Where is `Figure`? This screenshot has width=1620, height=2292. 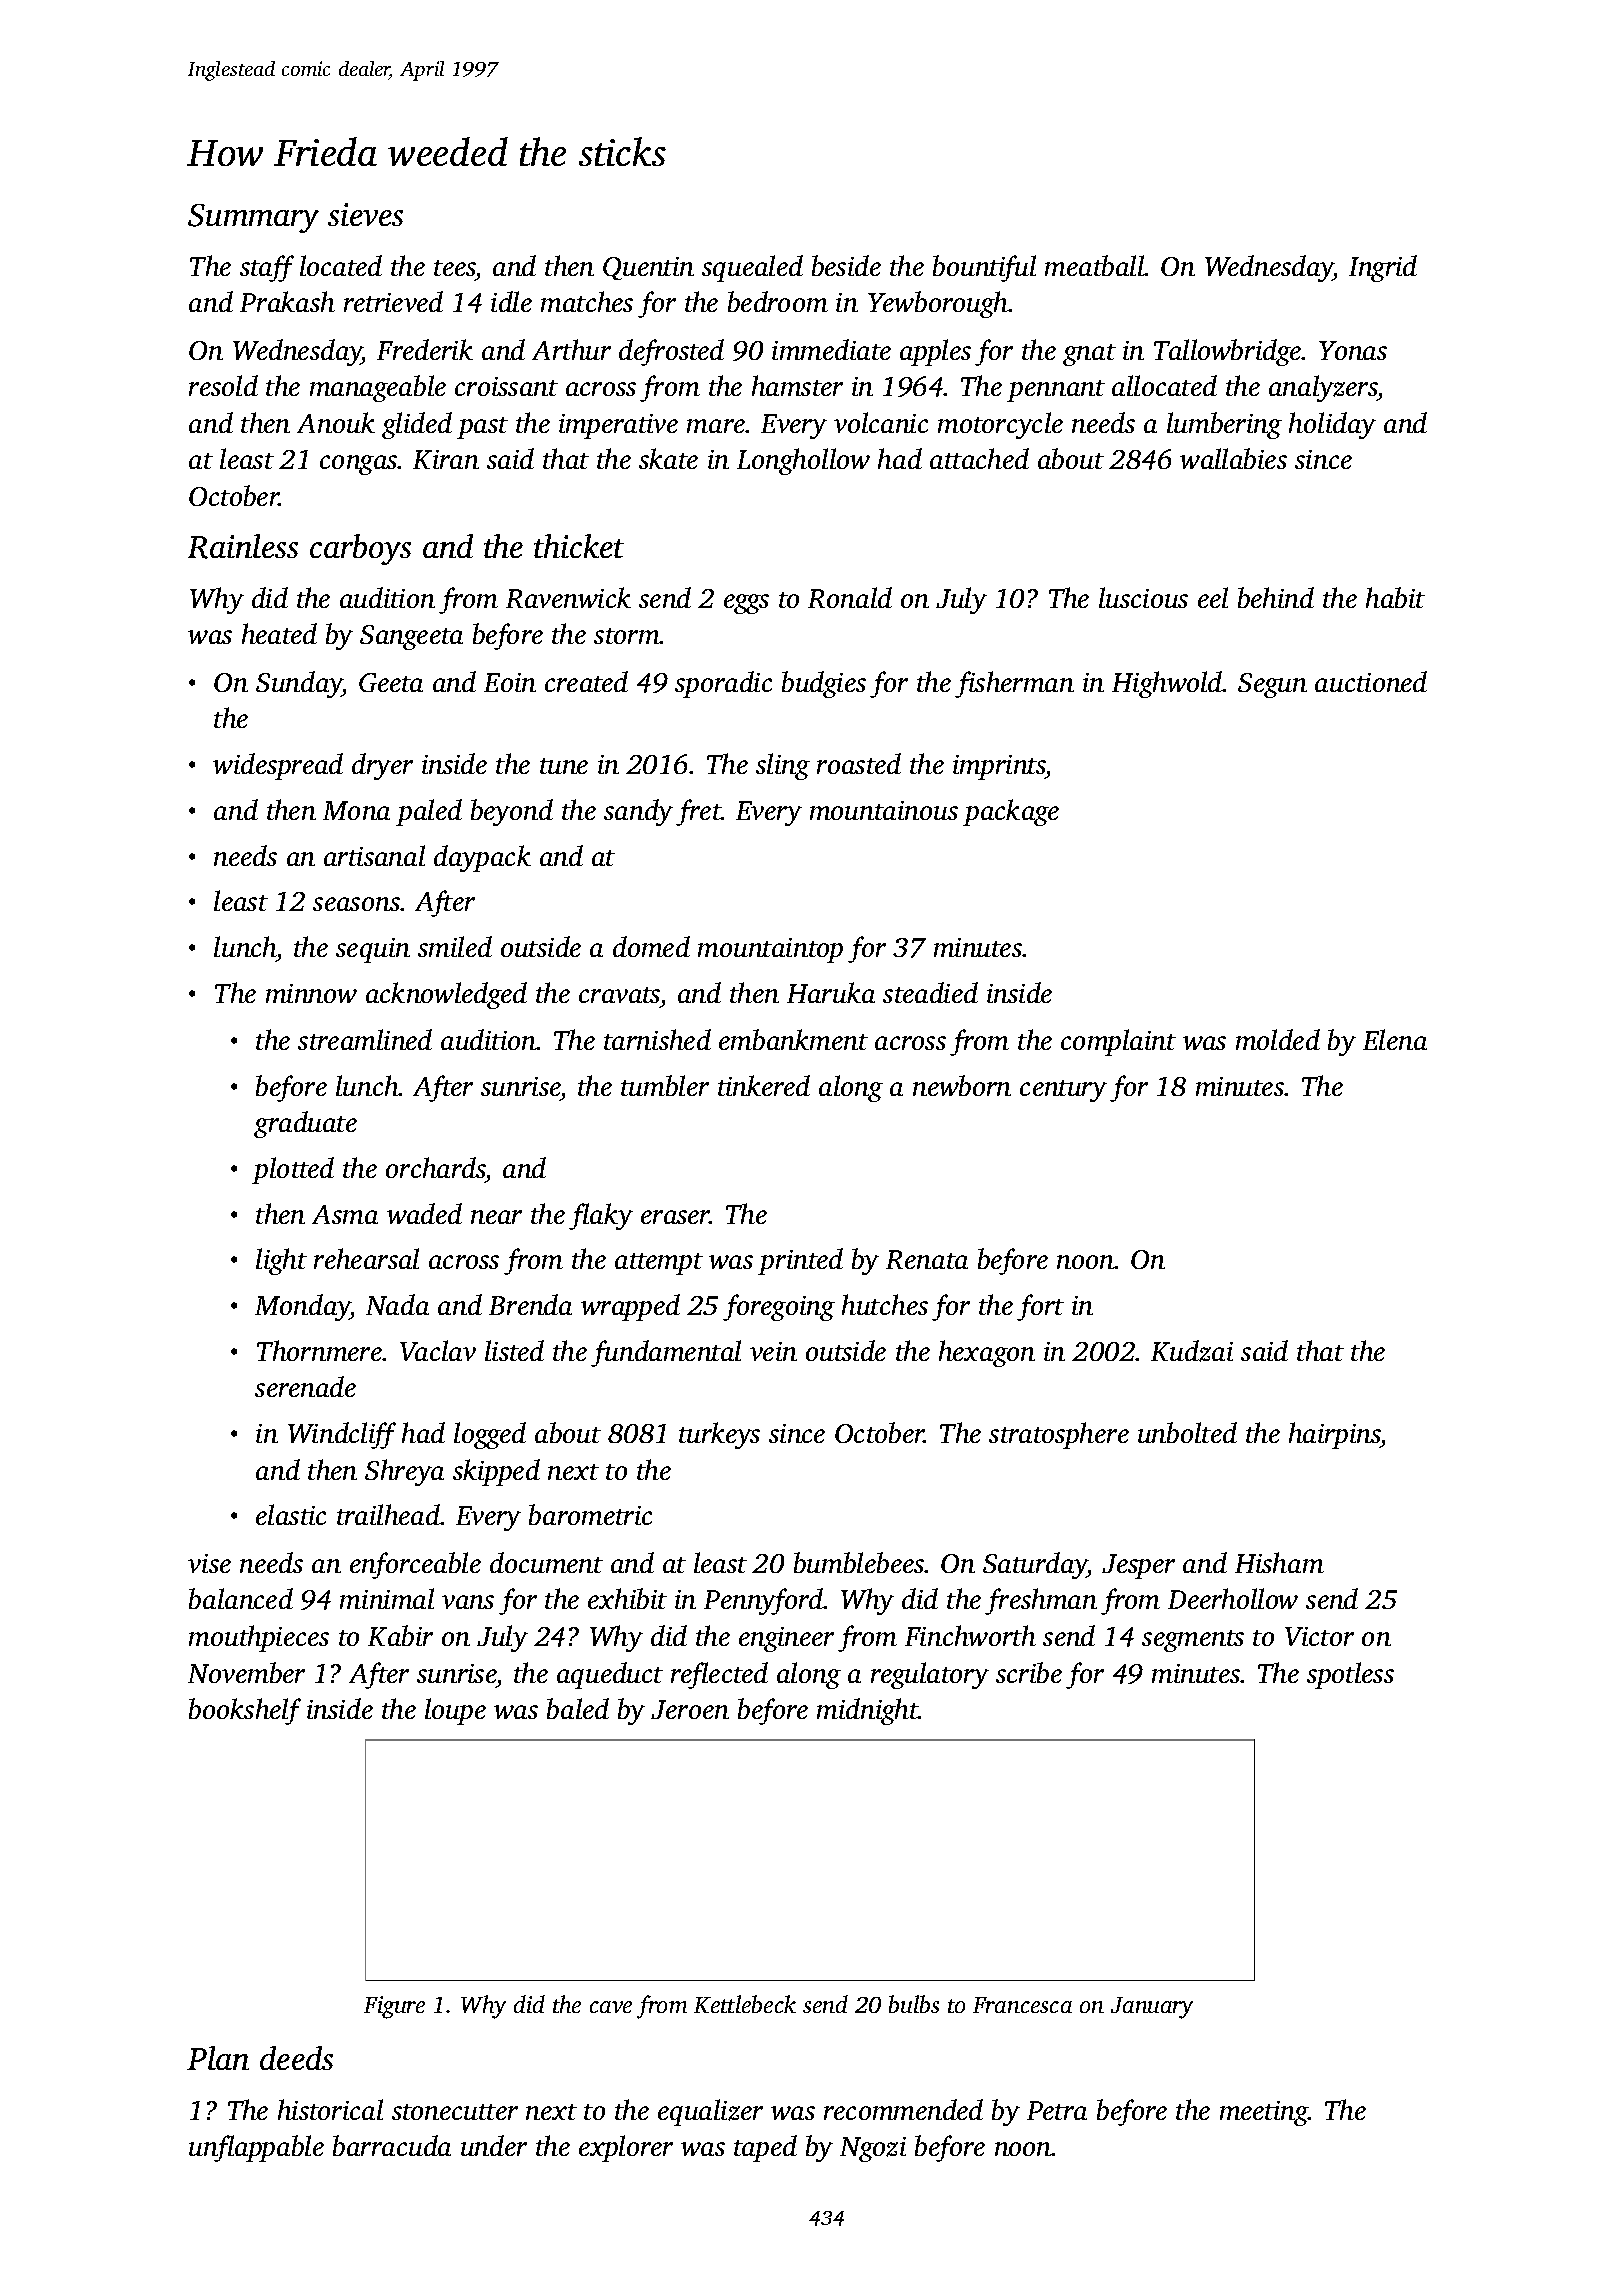
Figure is located at coordinates (394, 2007).
